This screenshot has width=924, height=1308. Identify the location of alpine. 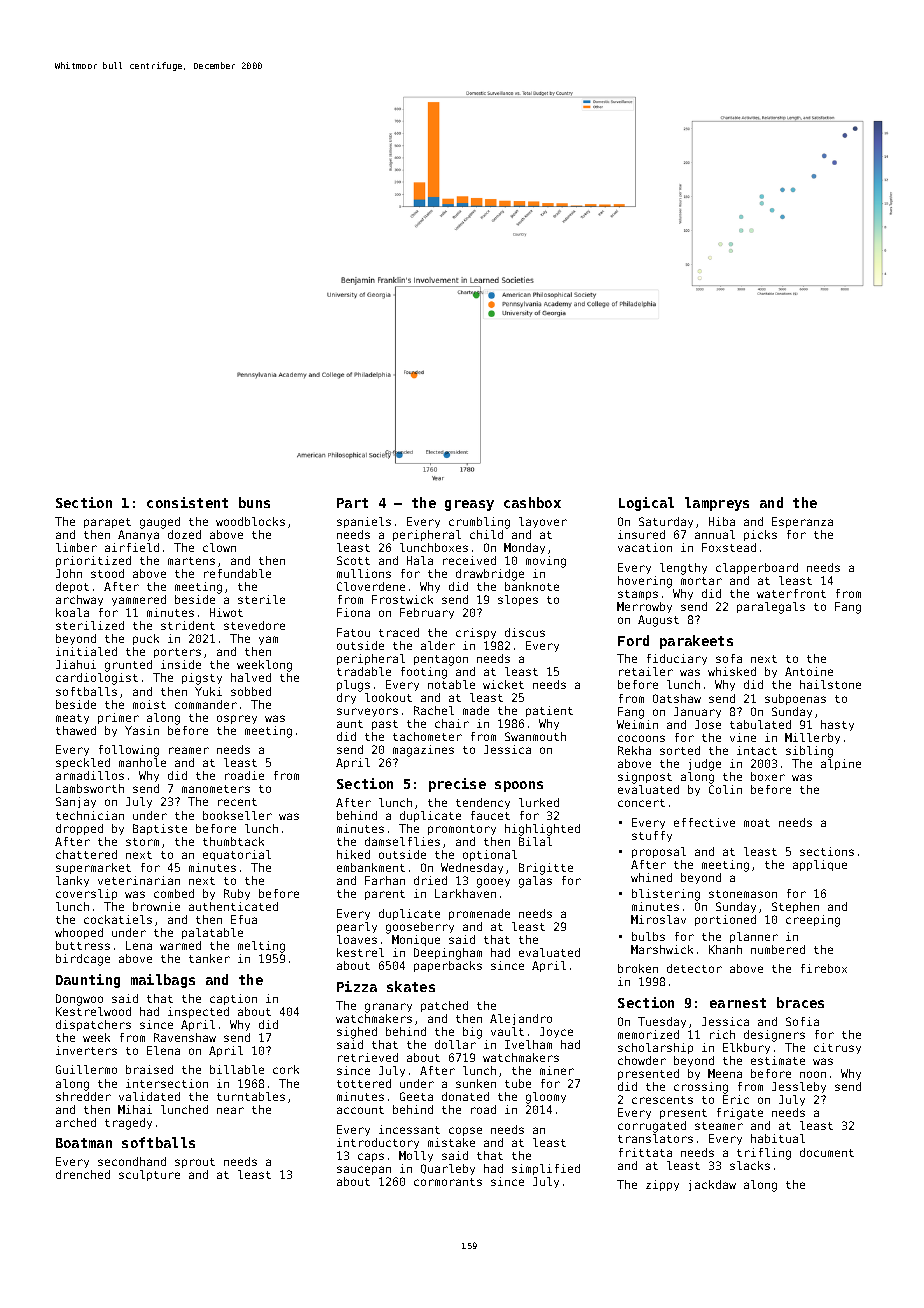
(841, 764).
